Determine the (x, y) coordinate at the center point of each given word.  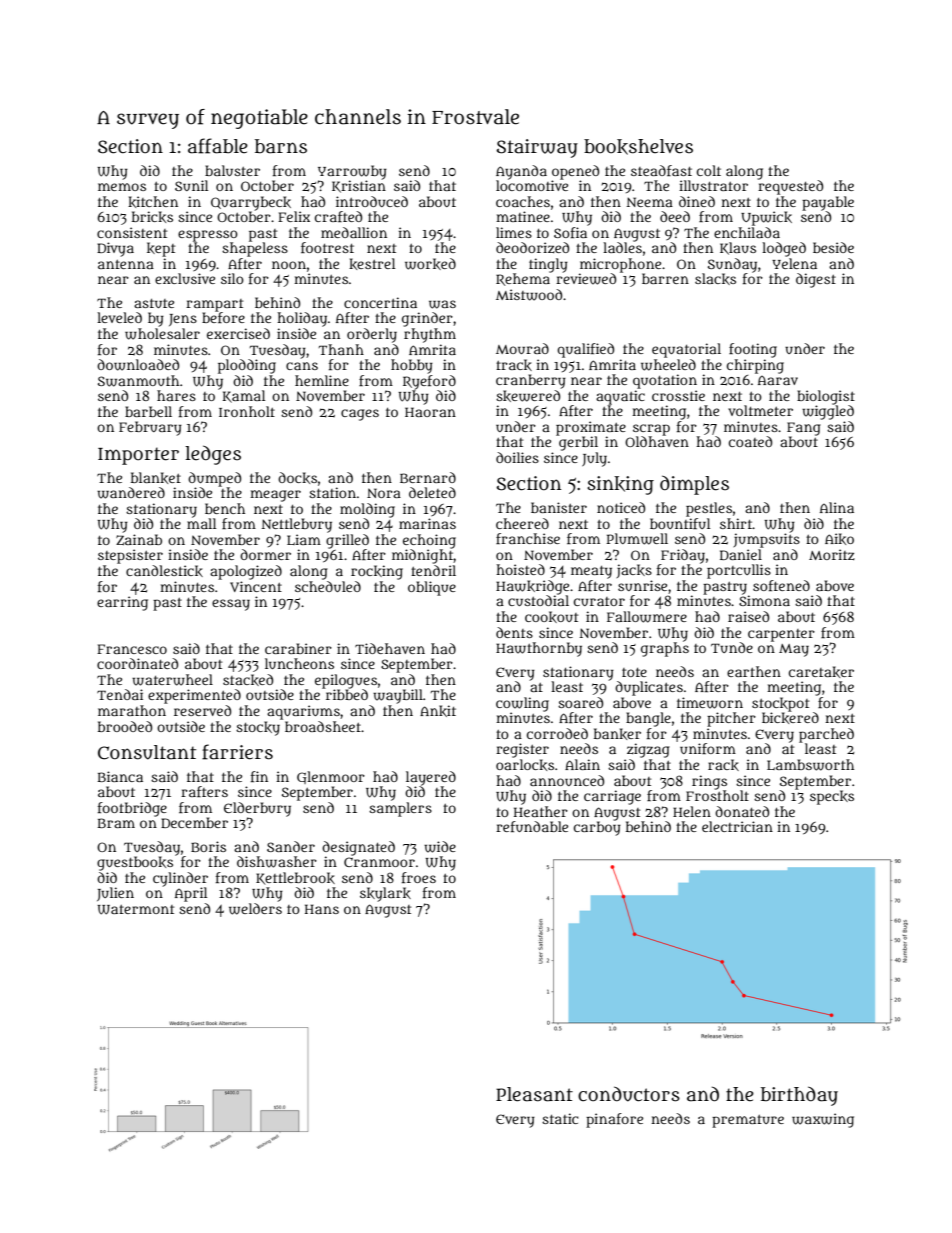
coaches (523, 201)
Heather (541, 811)
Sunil (191, 185)
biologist (826, 397)
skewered (528, 396)
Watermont (135, 910)
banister (559, 507)
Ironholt (247, 411)
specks (832, 797)
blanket (156, 478)
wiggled (828, 412)
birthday (799, 1096)
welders (255, 909)
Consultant (147, 752)
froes (419, 877)
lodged (784, 249)
